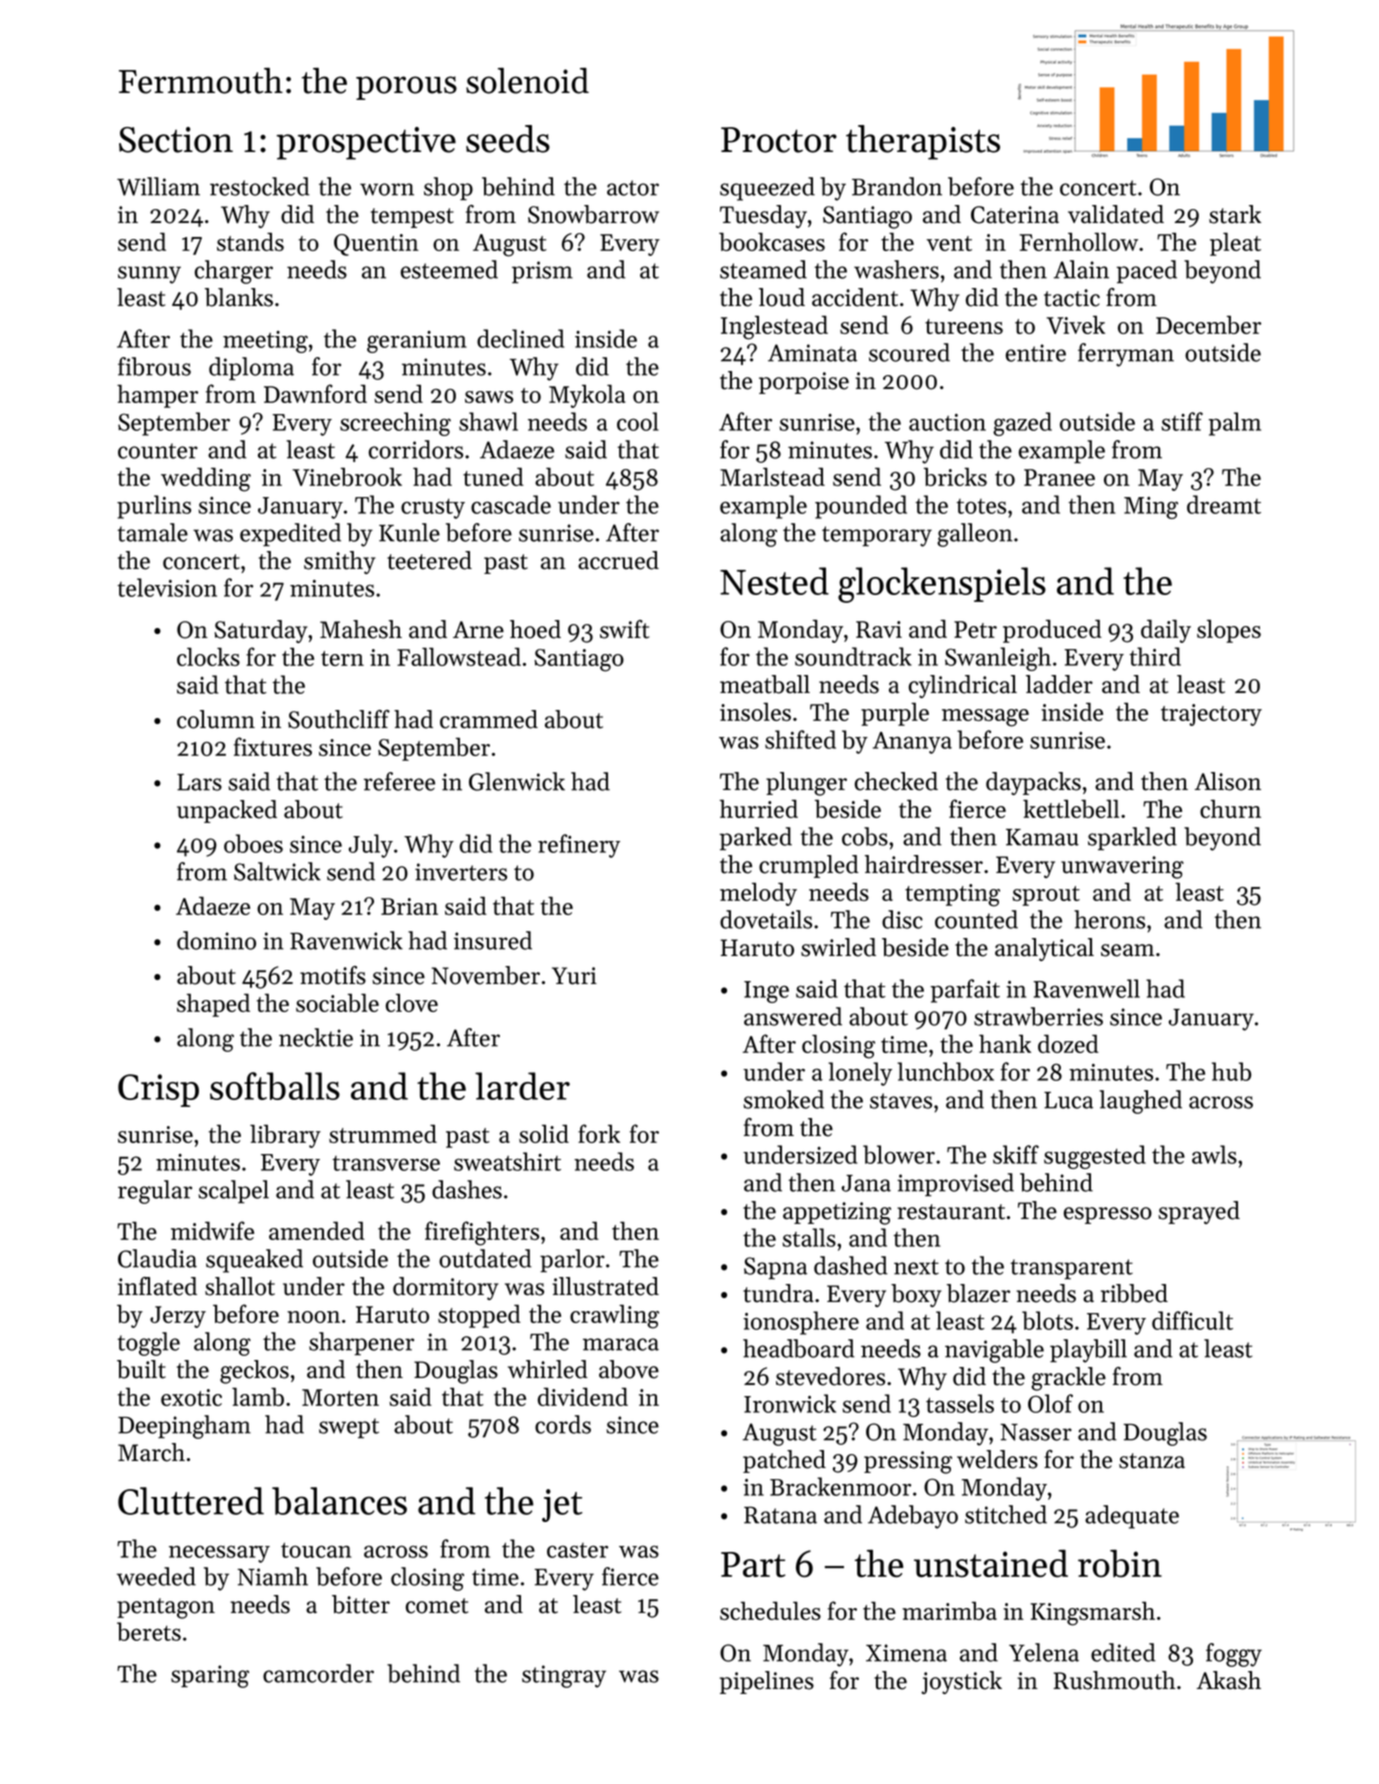 Image resolution: width=1379 pixels, height=1784 pixels. What do you see at coordinates (1042, 837) in the image?
I see `Kamau` at bounding box center [1042, 837].
